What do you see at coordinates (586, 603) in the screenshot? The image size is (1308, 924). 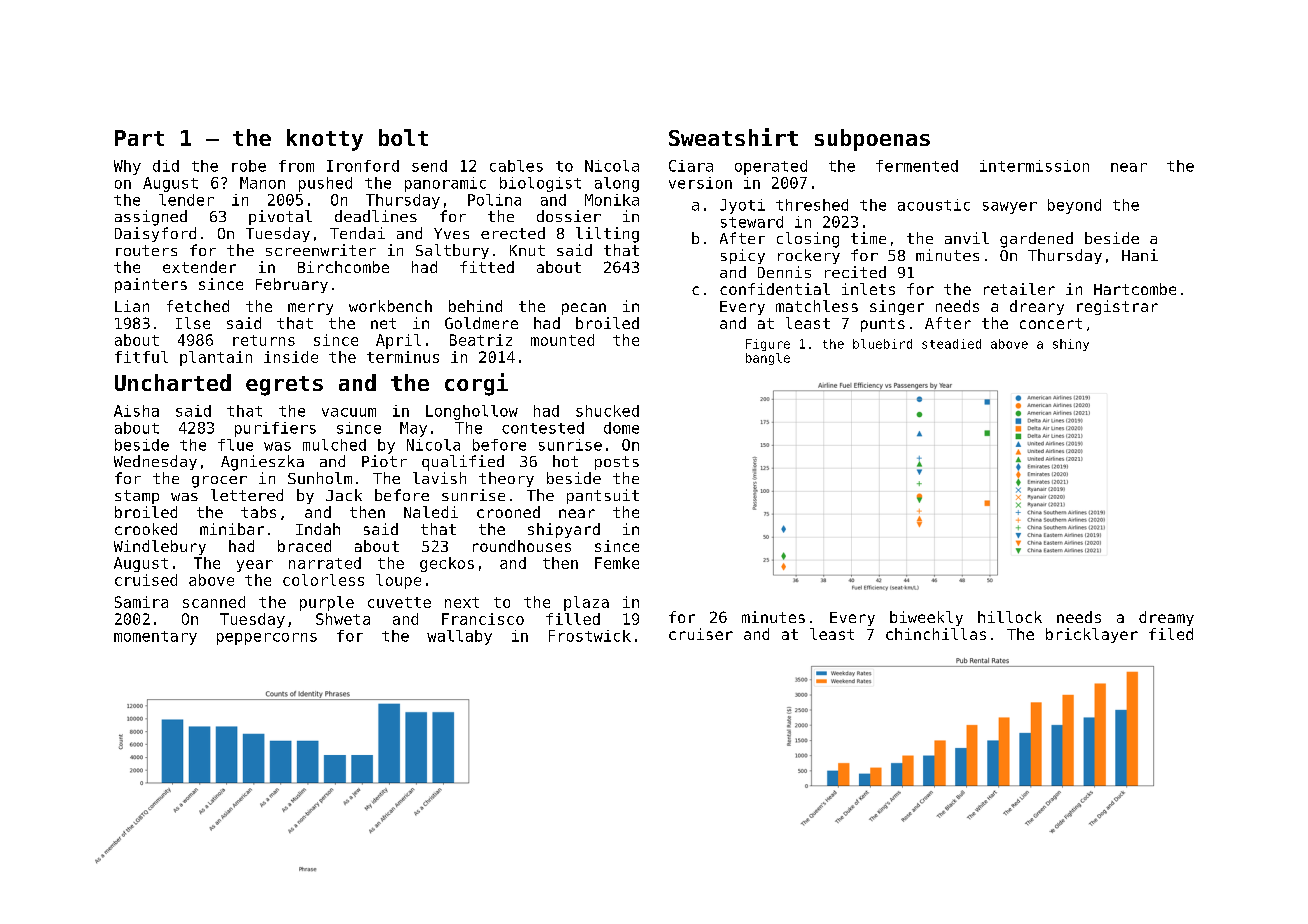 I see `plaza` at bounding box center [586, 603].
